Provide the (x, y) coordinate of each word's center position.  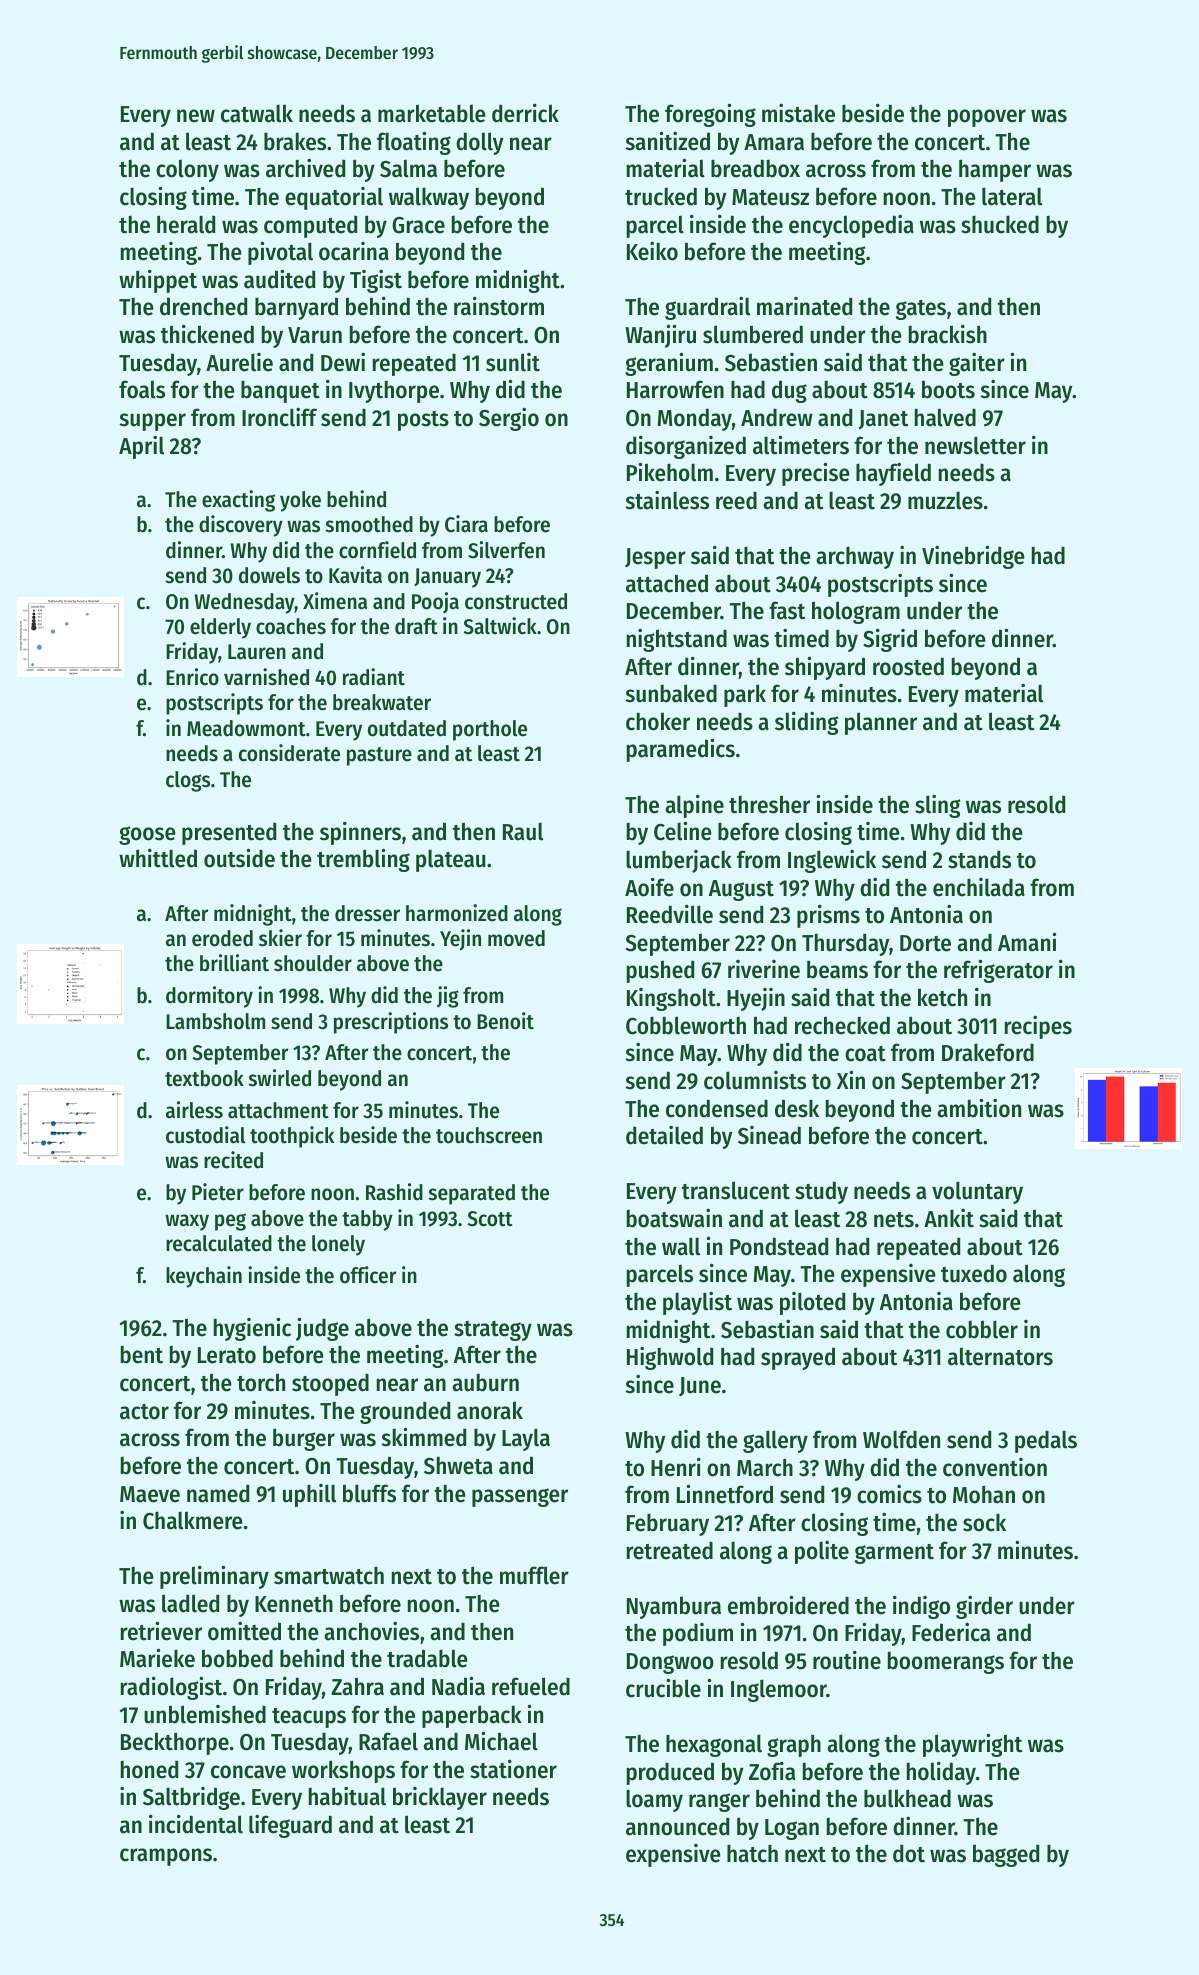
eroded (222, 938)
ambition (979, 1108)
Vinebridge (973, 557)
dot (909, 1854)
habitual (347, 1796)
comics (889, 1494)
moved (516, 938)
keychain (204, 1277)
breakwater (382, 702)
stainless (667, 500)
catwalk (257, 113)
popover (987, 118)
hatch (752, 1854)
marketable (432, 113)
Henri (676, 1467)
